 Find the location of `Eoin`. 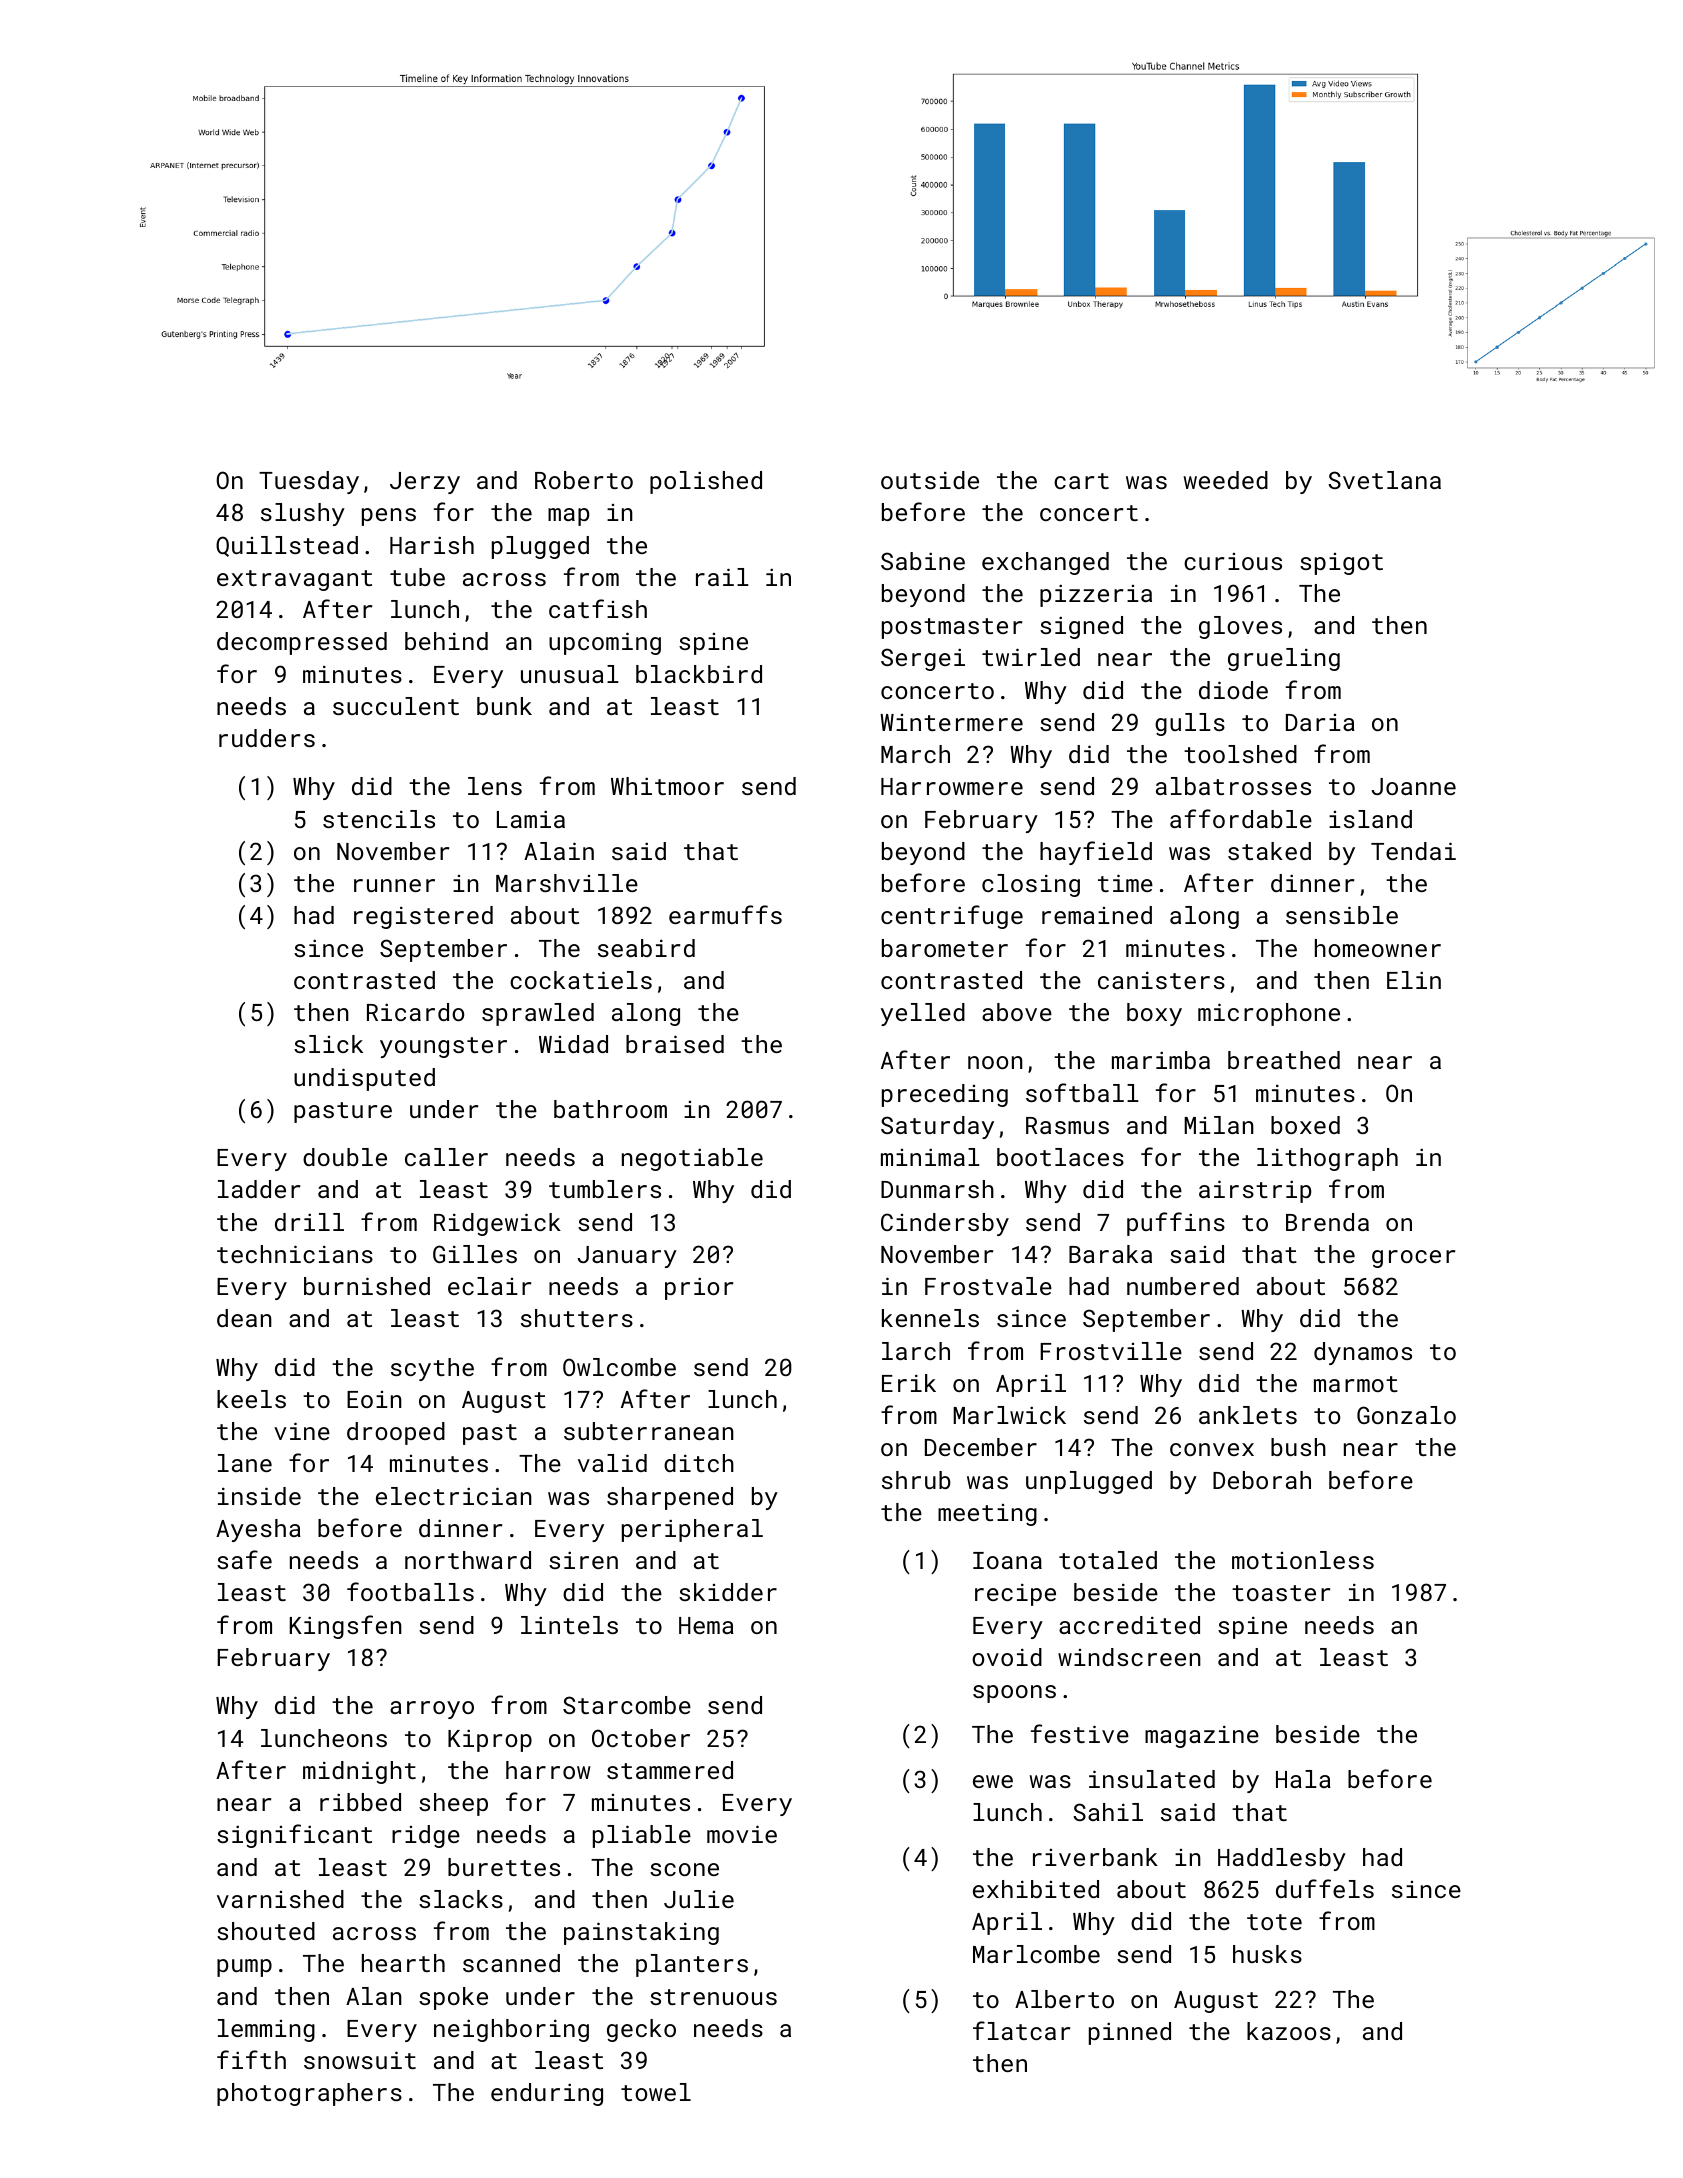

Eoin is located at coordinates (374, 1399).
